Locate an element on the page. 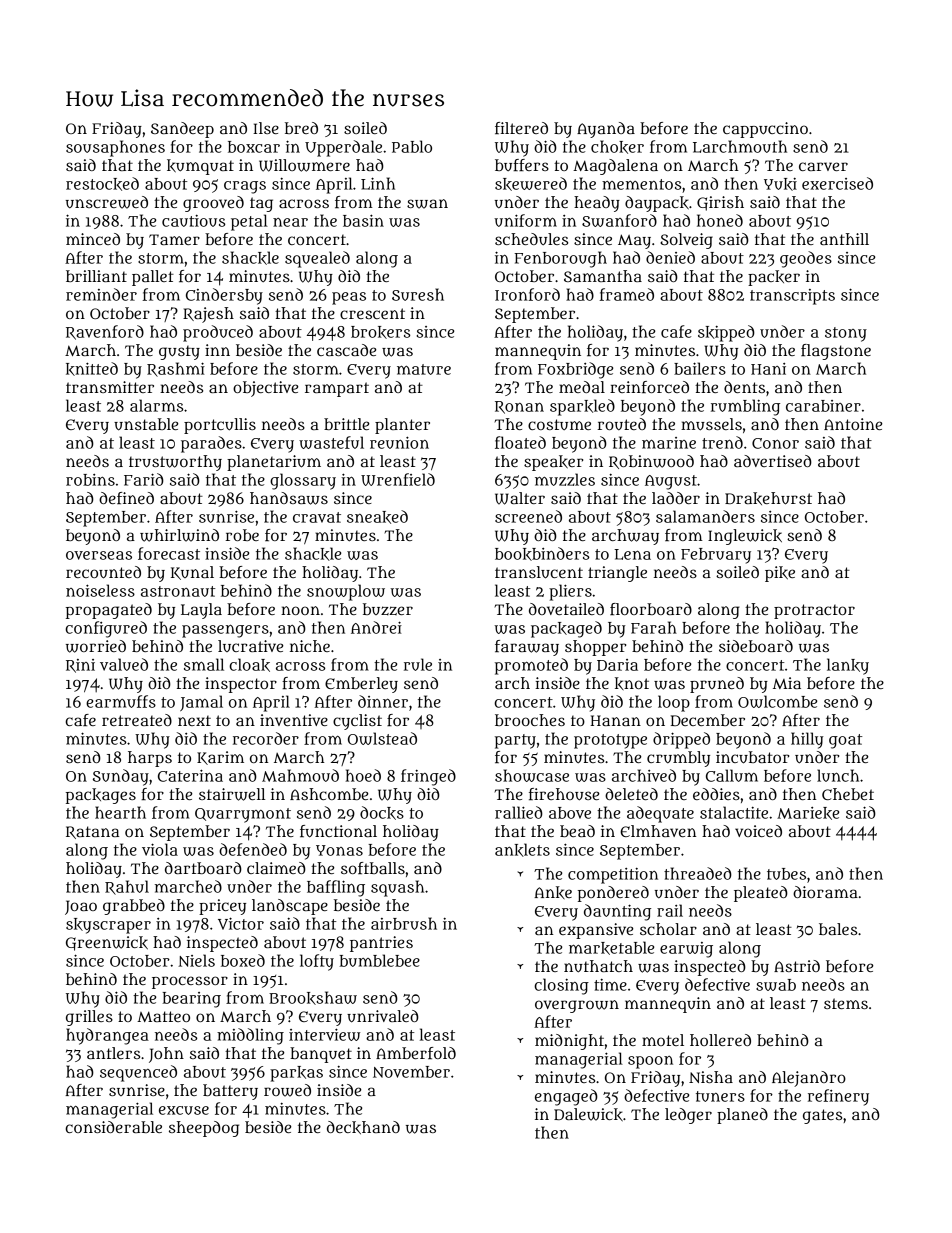  gates is located at coordinates (822, 1116).
